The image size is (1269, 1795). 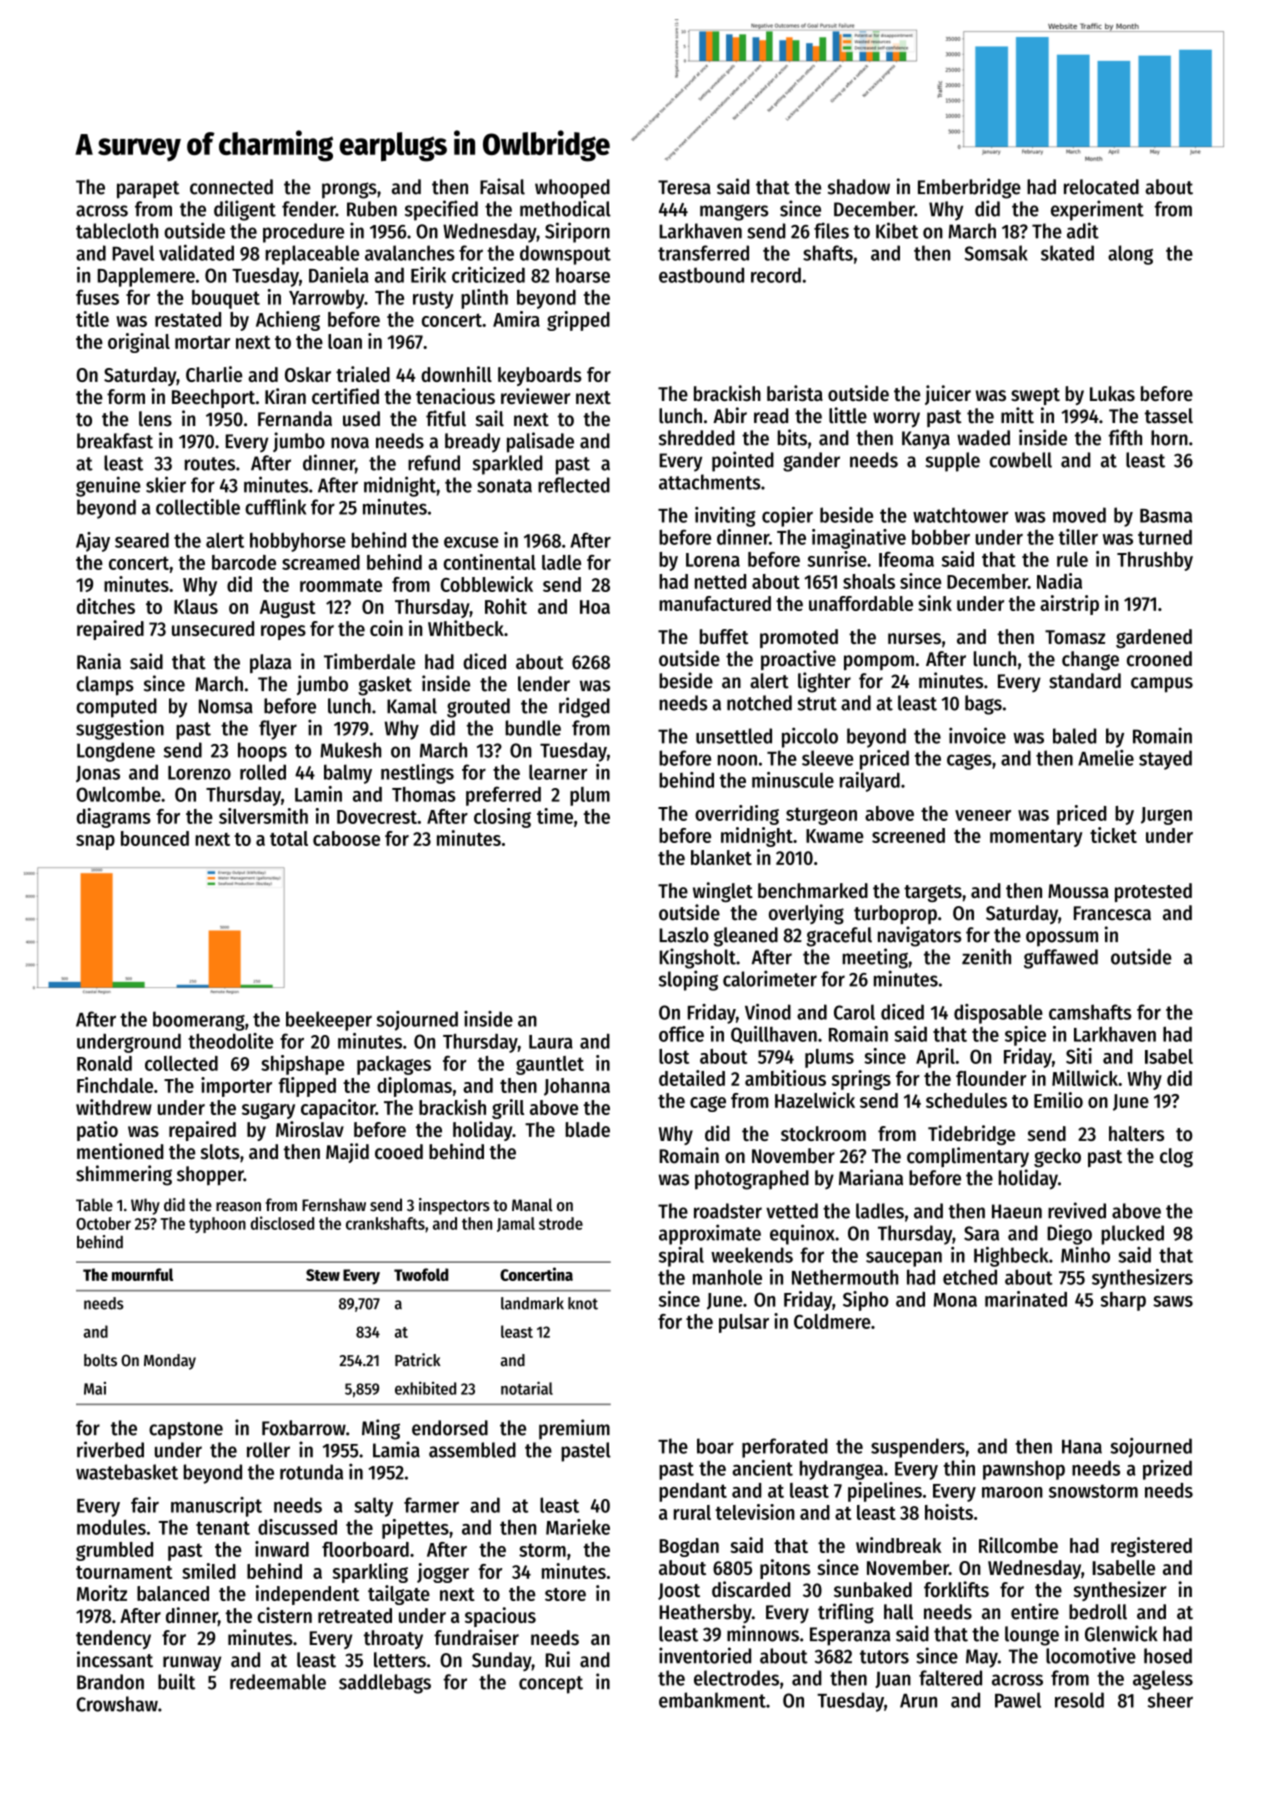 I want to click on Abir, so click(x=730, y=415).
